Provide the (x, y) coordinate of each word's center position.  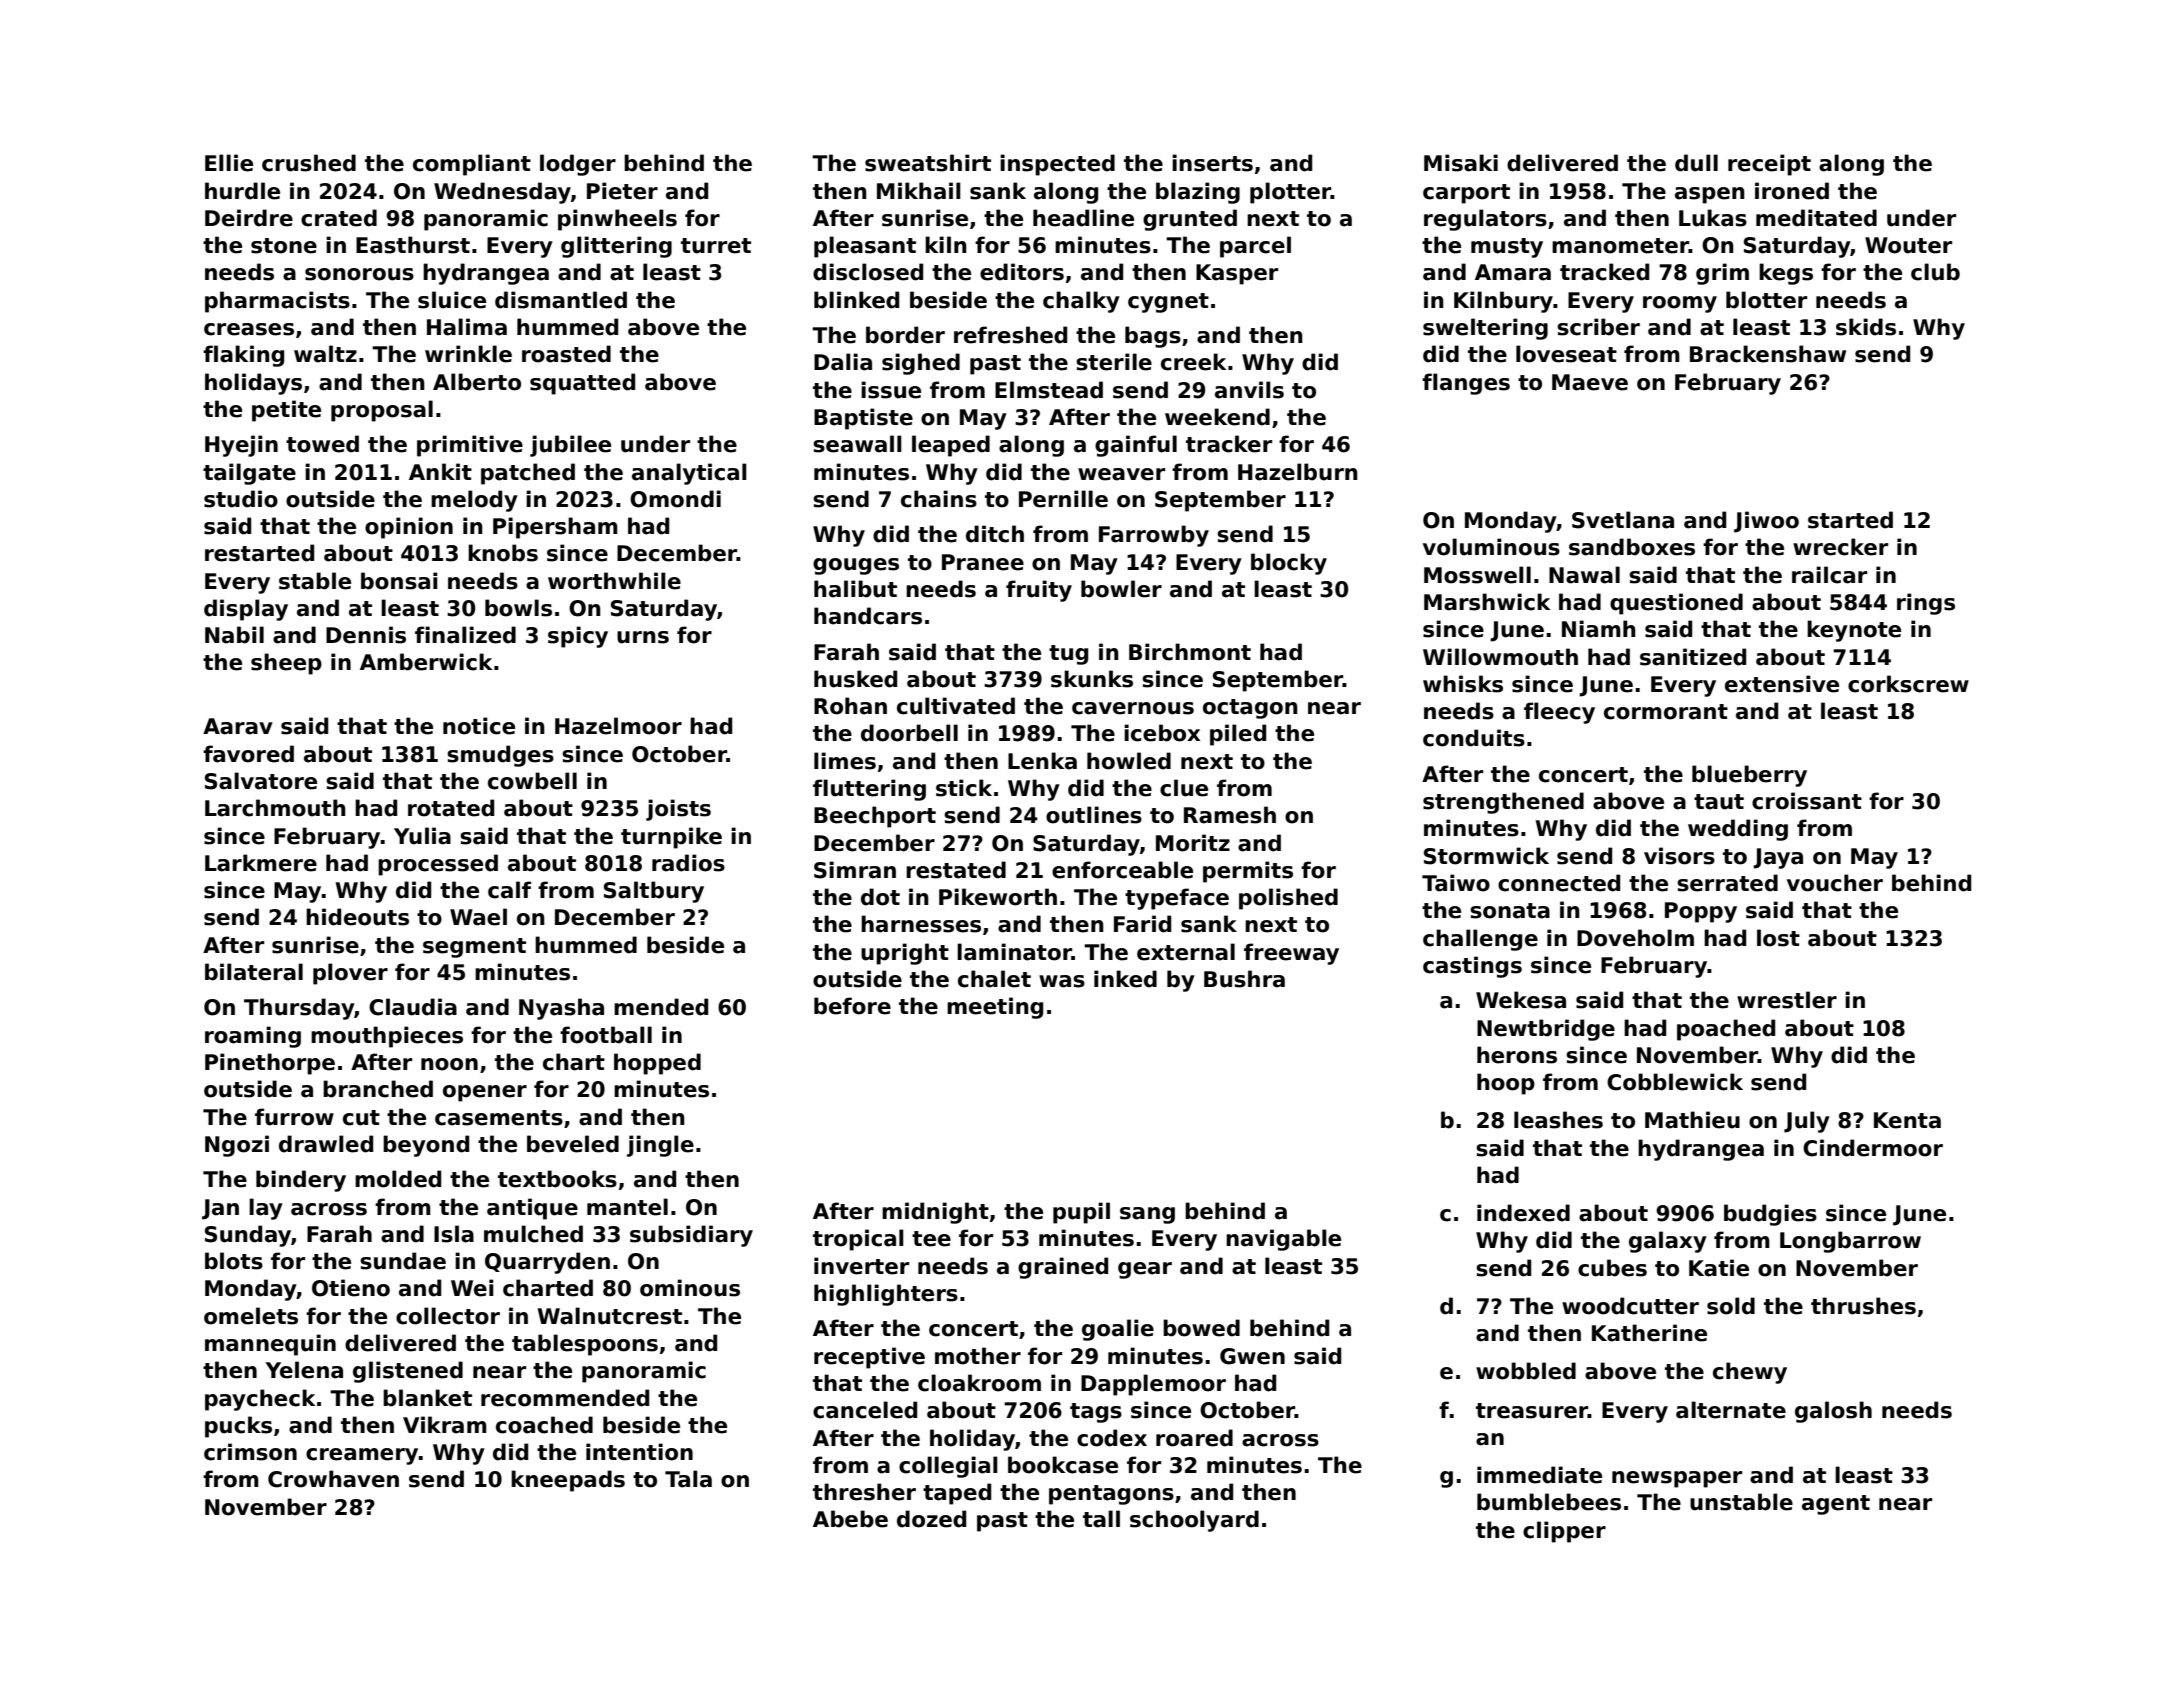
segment (474, 948)
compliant (472, 165)
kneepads (568, 1481)
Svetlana (1623, 520)
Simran (855, 870)
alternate (1731, 1410)
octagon (1250, 709)
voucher (1835, 883)
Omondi (675, 499)
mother (978, 1356)
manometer (1620, 246)
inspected (1057, 165)
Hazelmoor (618, 726)
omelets (251, 1316)
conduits (1474, 738)
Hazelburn (1298, 472)
